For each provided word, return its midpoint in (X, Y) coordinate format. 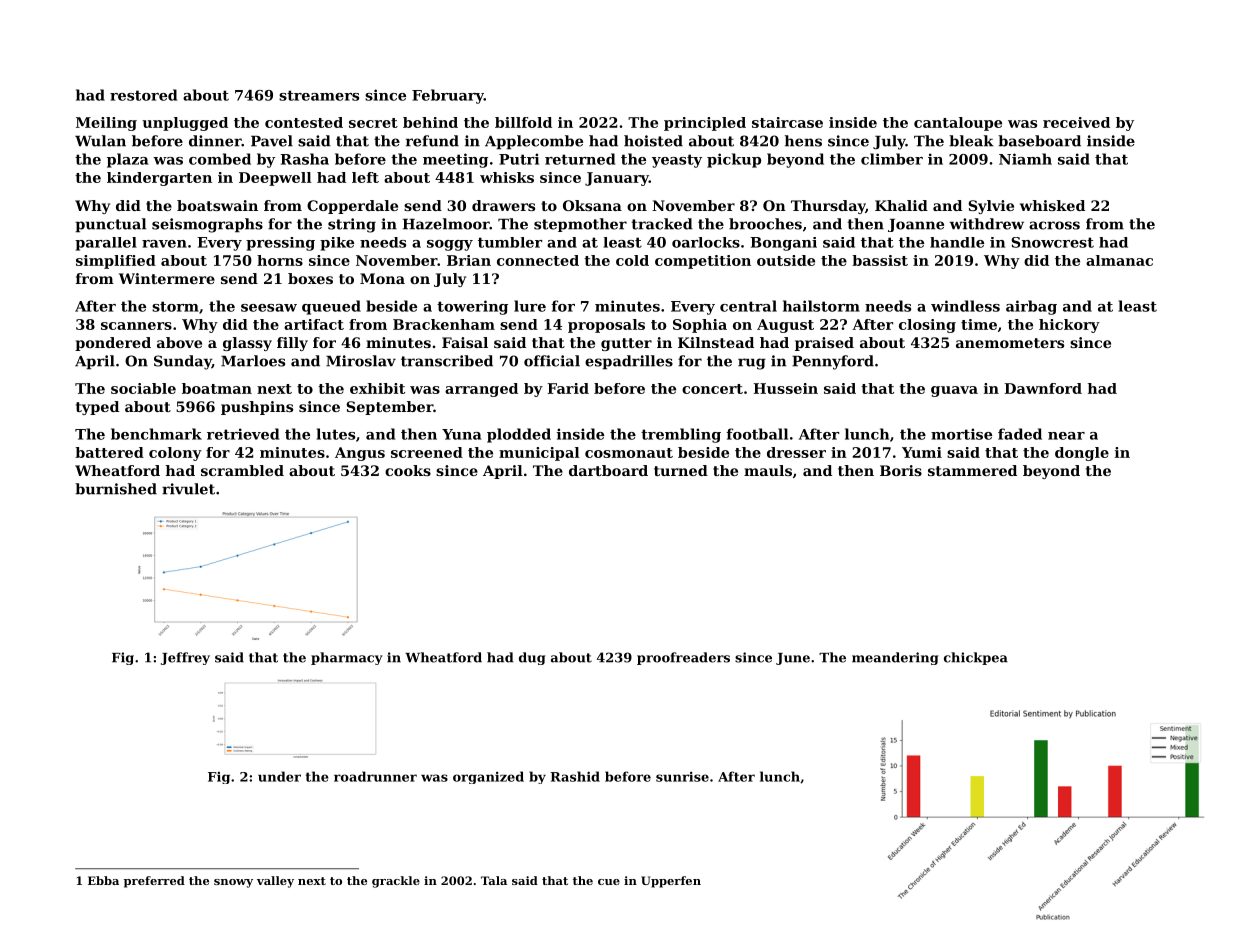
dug (532, 658)
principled (705, 124)
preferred (154, 882)
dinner (215, 141)
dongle (1082, 454)
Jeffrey (185, 658)
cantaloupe (958, 124)
